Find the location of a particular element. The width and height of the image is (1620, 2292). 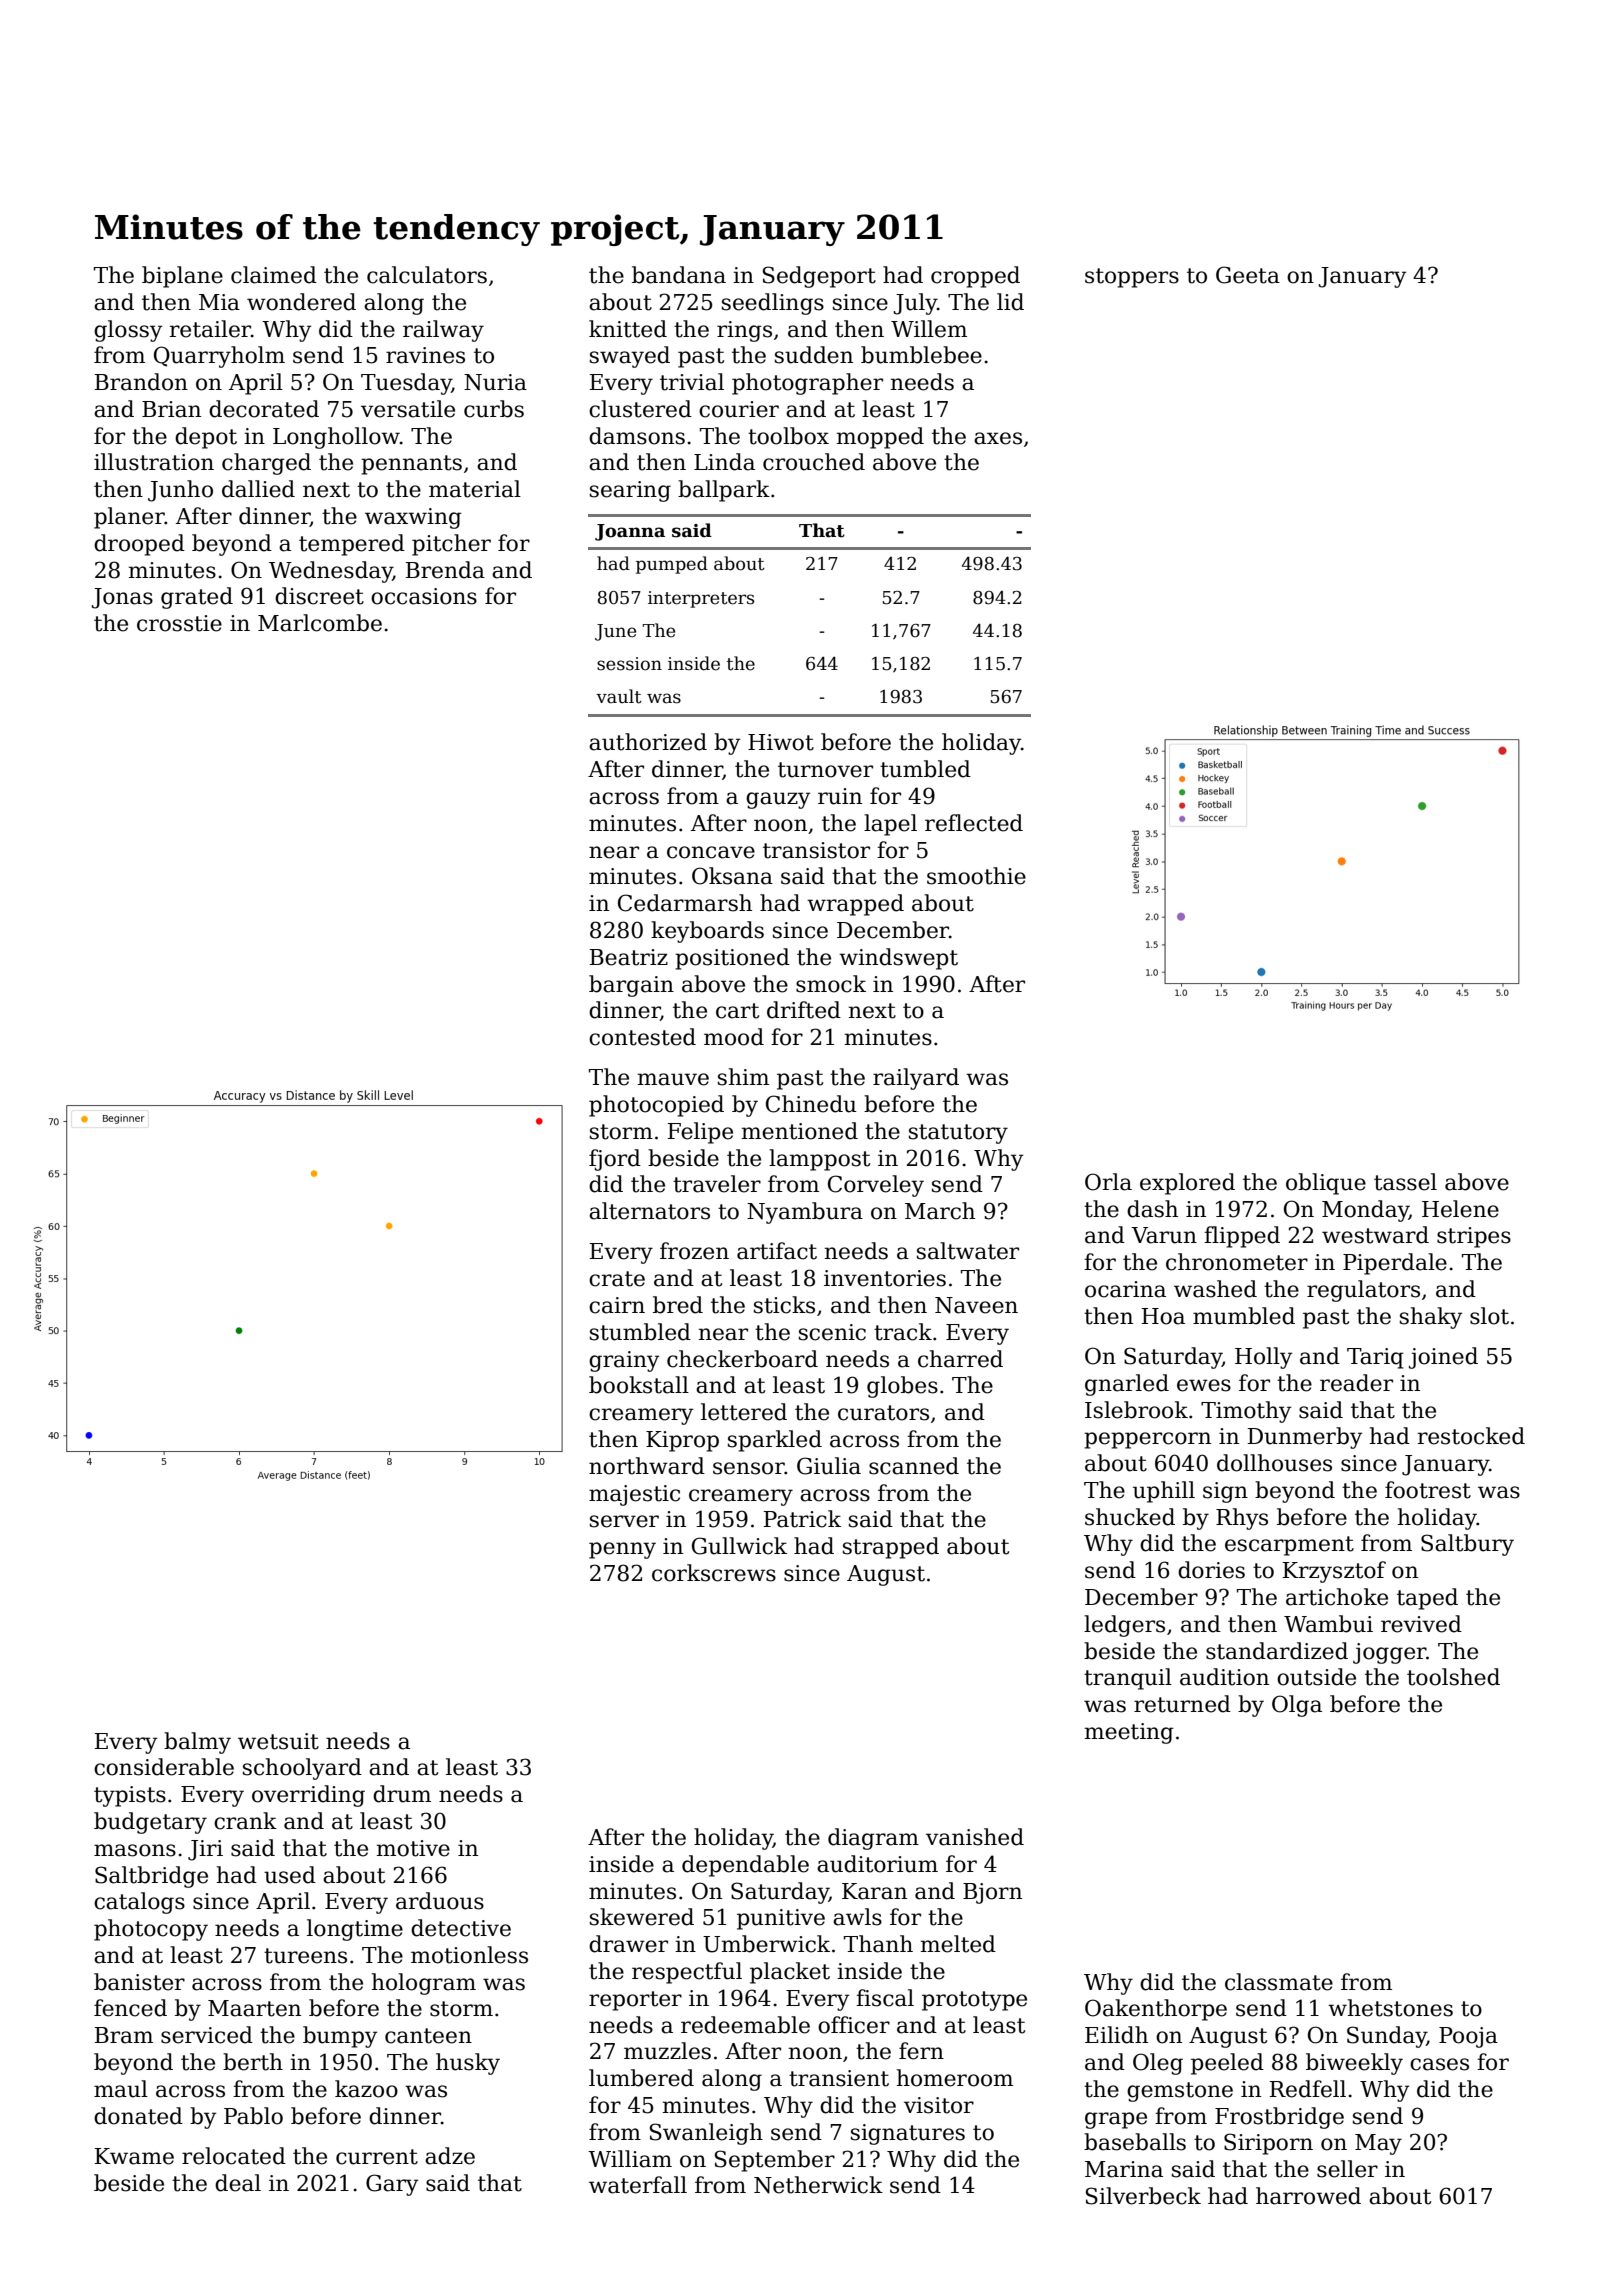

fjord is located at coordinates (615, 1160).
